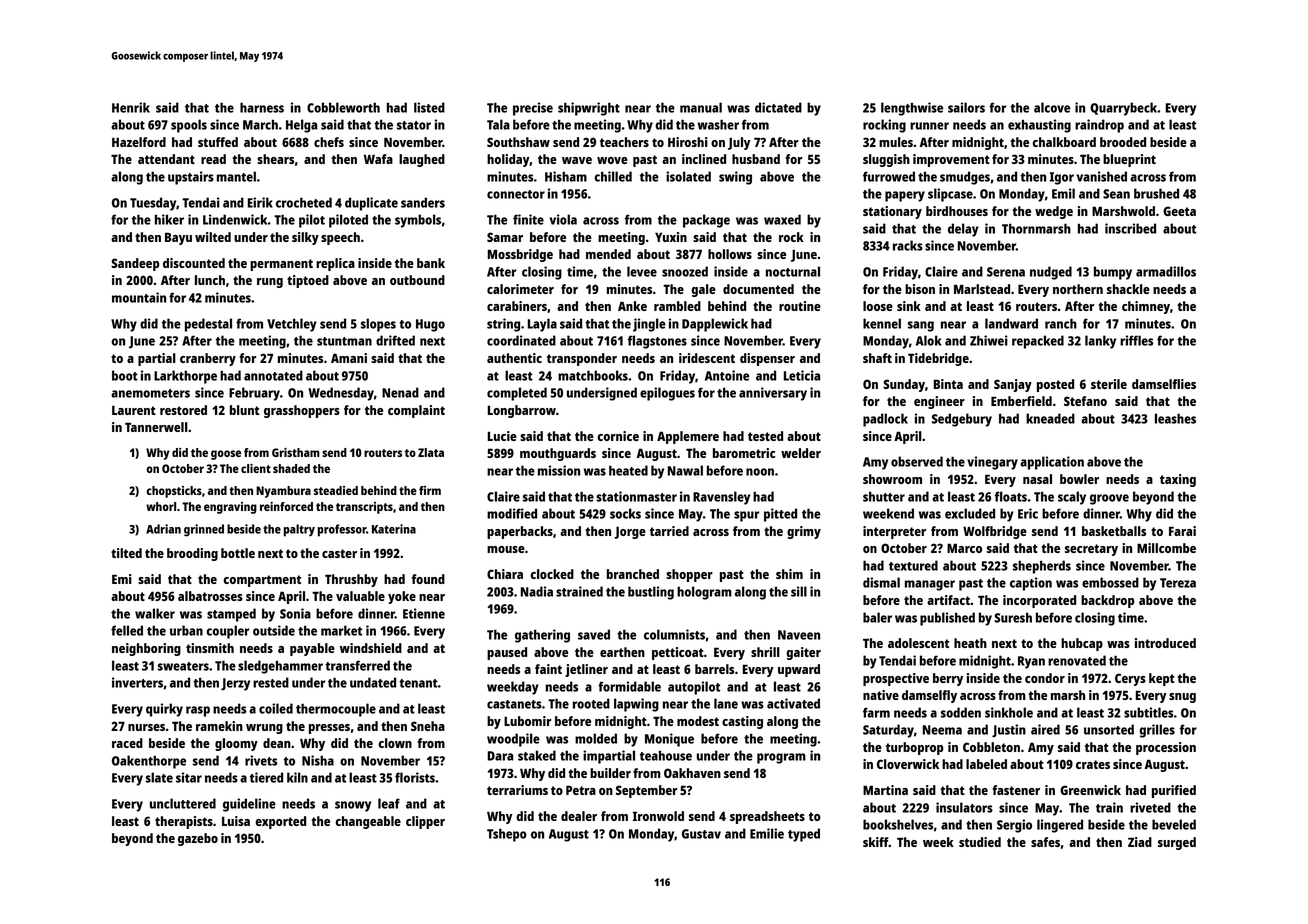 This image has height=924, width=1308. What do you see at coordinates (701, 834) in the image?
I see `Gustav` at bounding box center [701, 834].
